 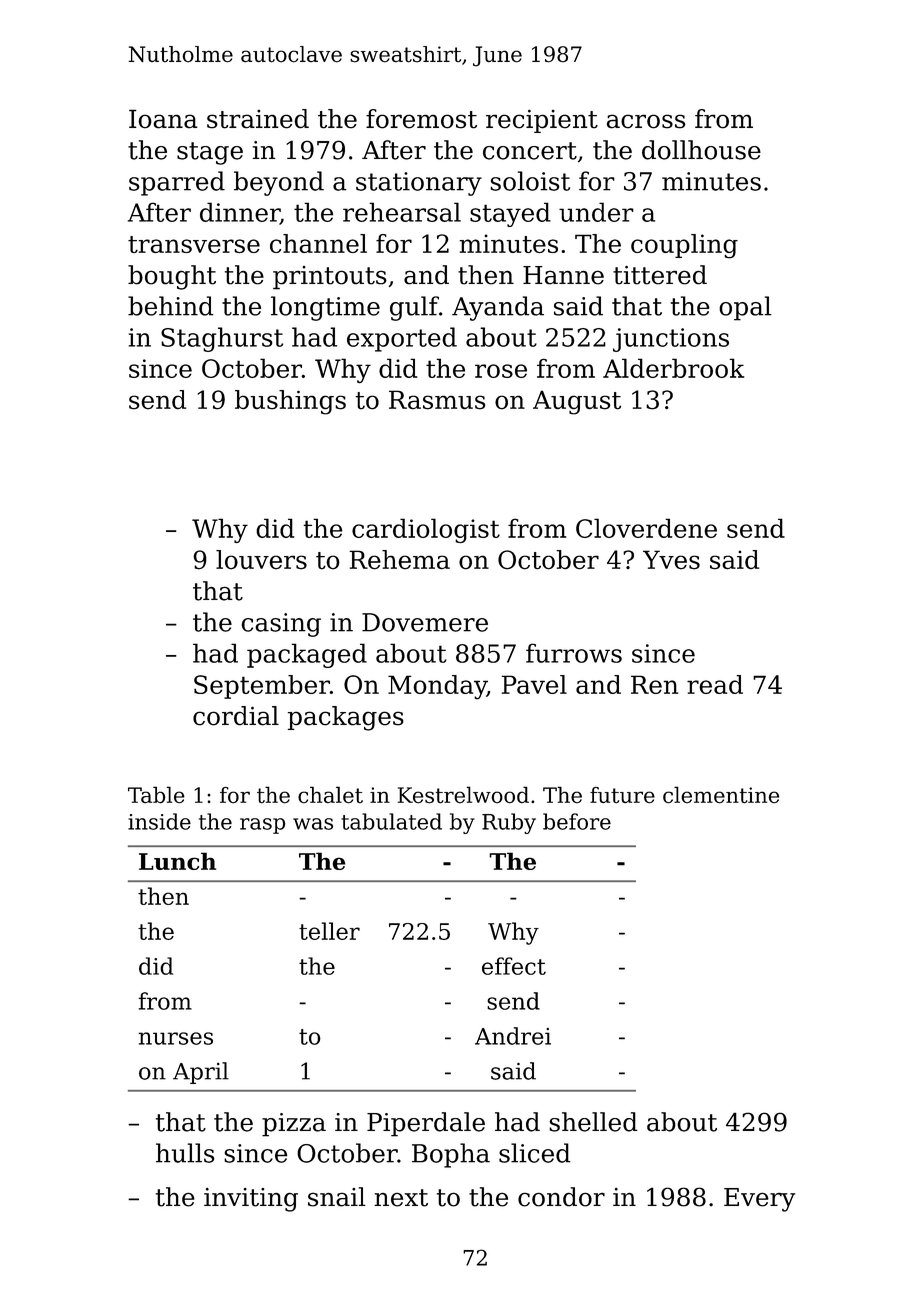 I want to click on Cloverdene, so click(x=646, y=528).
